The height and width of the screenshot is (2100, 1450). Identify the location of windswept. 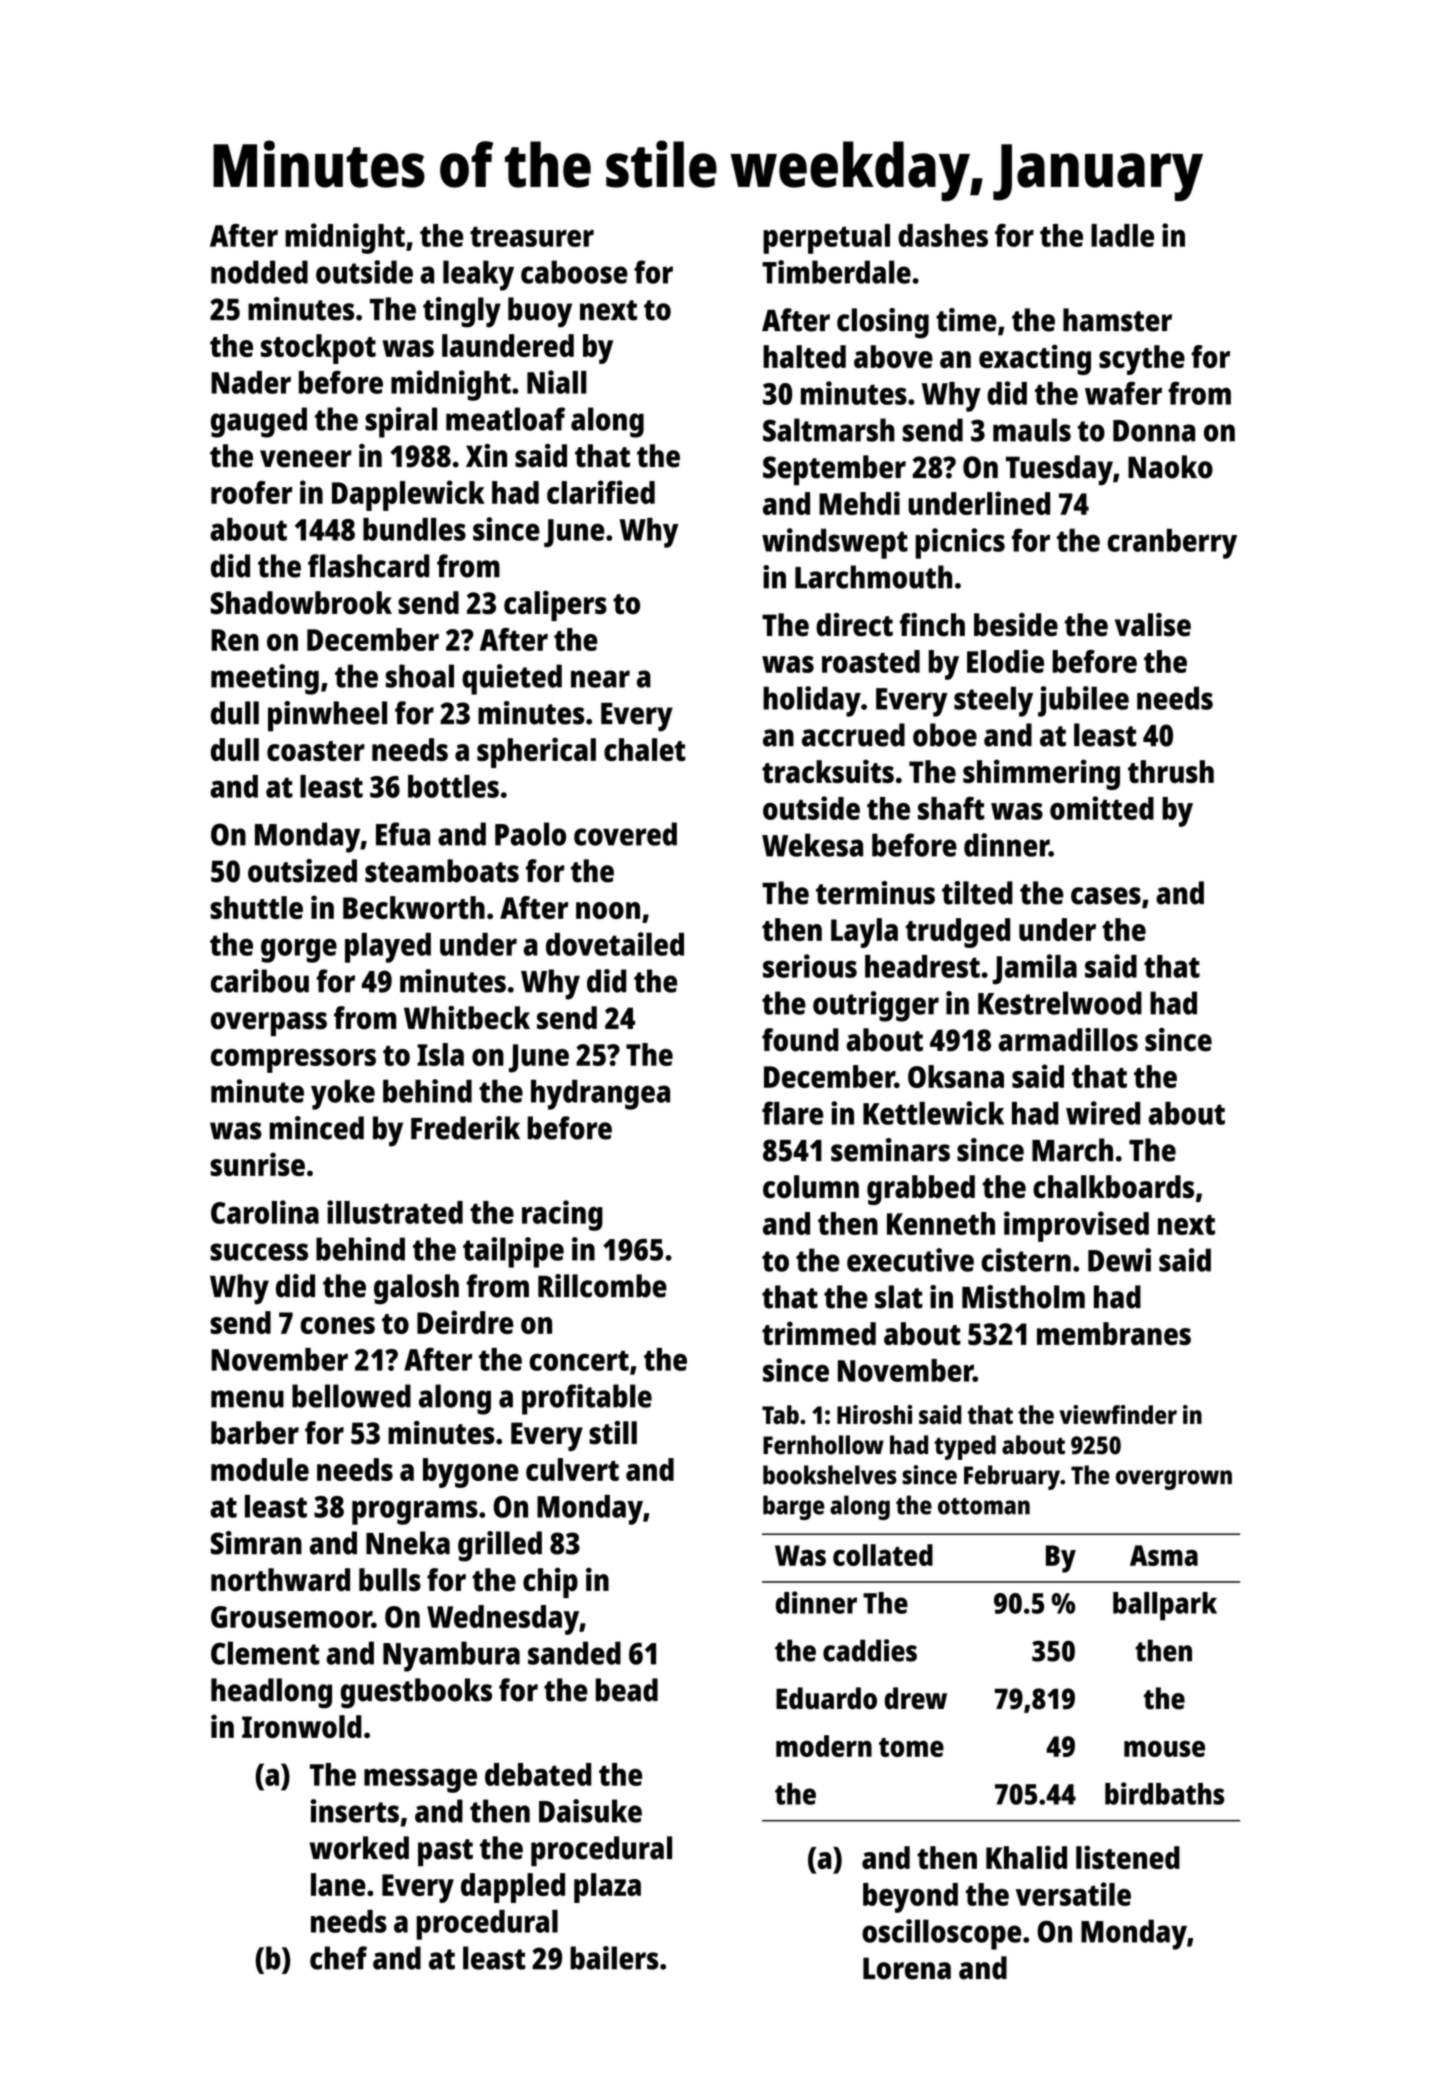
(835, 543).
